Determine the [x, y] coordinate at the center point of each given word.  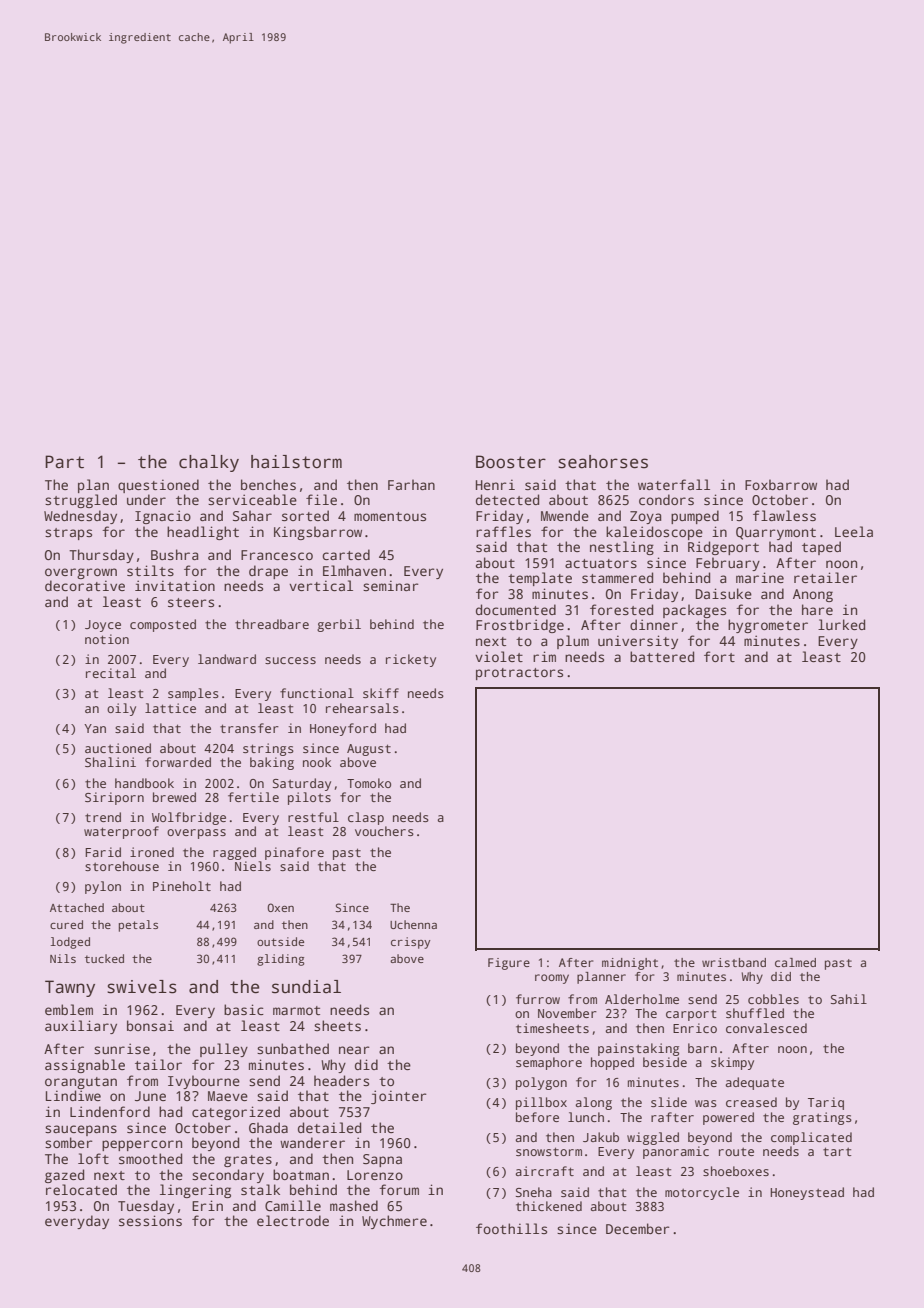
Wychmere [394, 1222]
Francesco [277, 555]
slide [669, 1102]
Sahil [849, 999]
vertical [321, 585]
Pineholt [182, 886]
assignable [85, 1066]
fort [719, 656]
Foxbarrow [781, 484]
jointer [399, 1097]
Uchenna [413, 924]
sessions [150, 1220]
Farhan [411, 484]
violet [499, 656]
